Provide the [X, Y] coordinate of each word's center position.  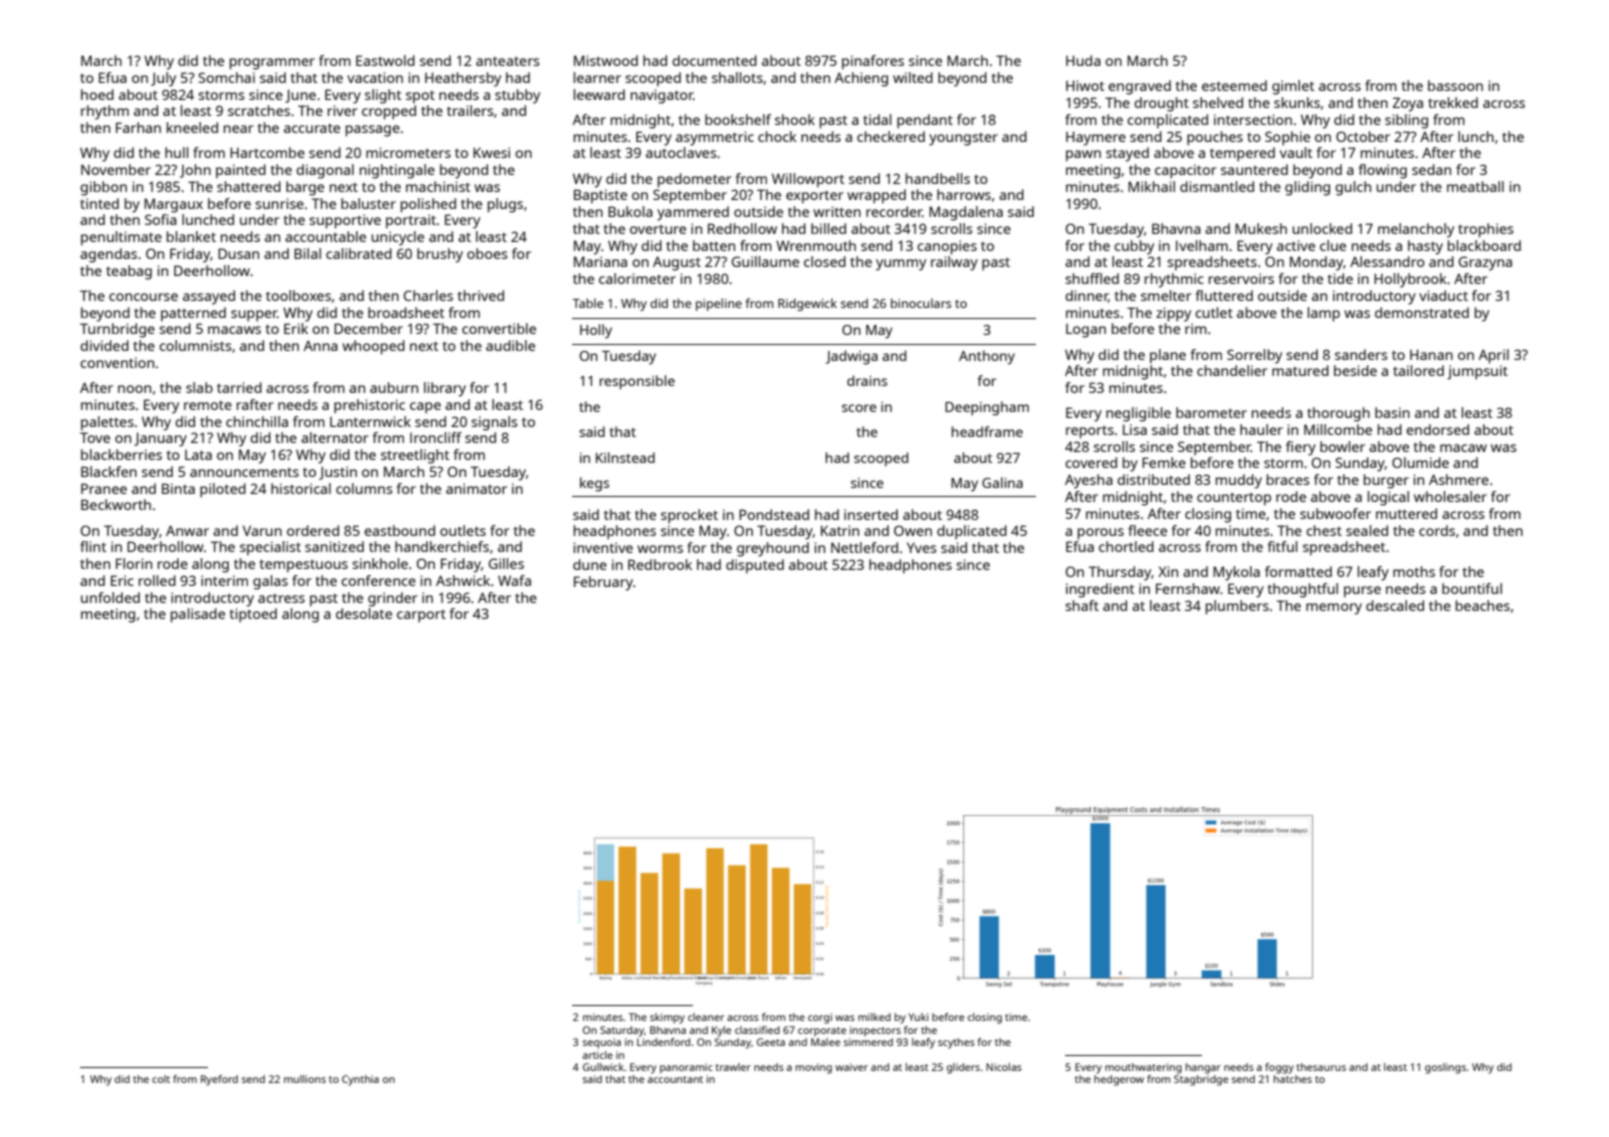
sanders [1361, 354]
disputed [755, 566]
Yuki [918, 1017]
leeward [599, 94]
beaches [1483, 605]
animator [476, 488]
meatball [1475, 186]
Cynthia [360, 1080]
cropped [389, 112]
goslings [1445, 1068]
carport [421, 616]
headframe [987, 431]
